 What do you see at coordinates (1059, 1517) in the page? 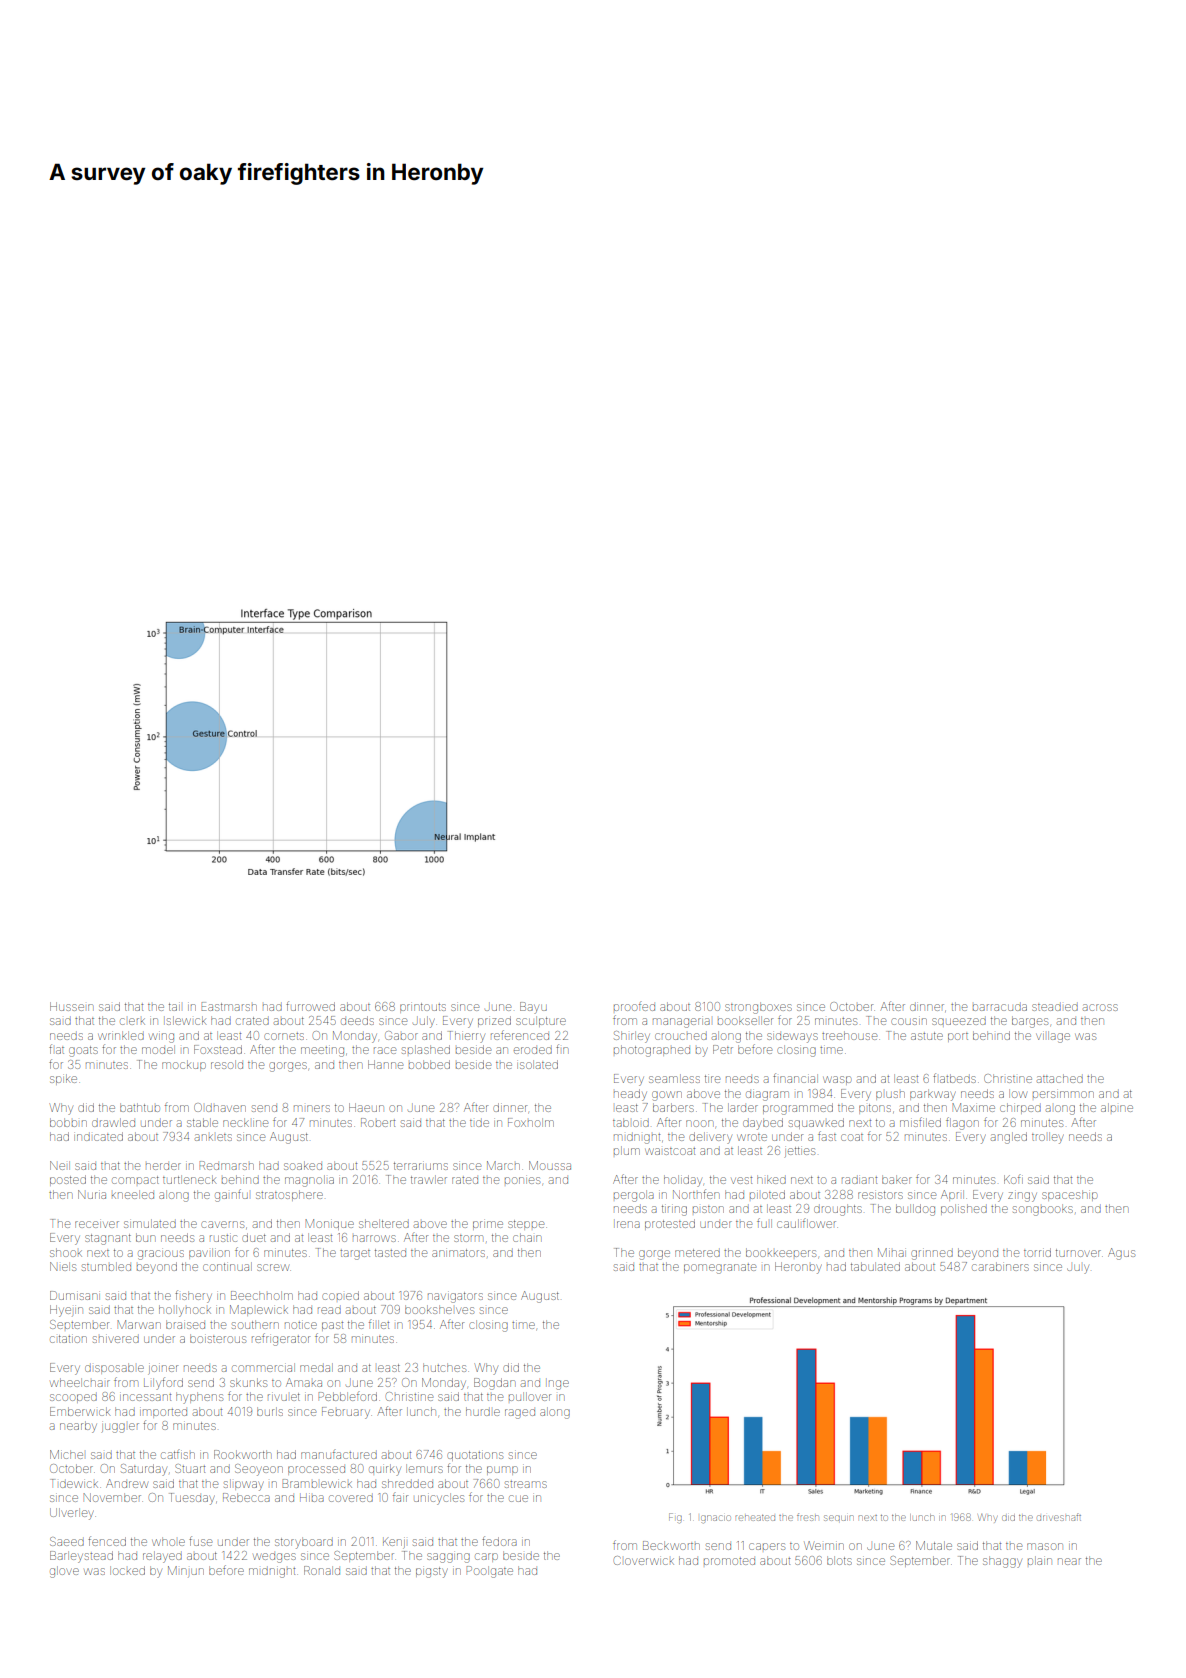
I see `driveshaft` at bounding box center [1059, 1517].
